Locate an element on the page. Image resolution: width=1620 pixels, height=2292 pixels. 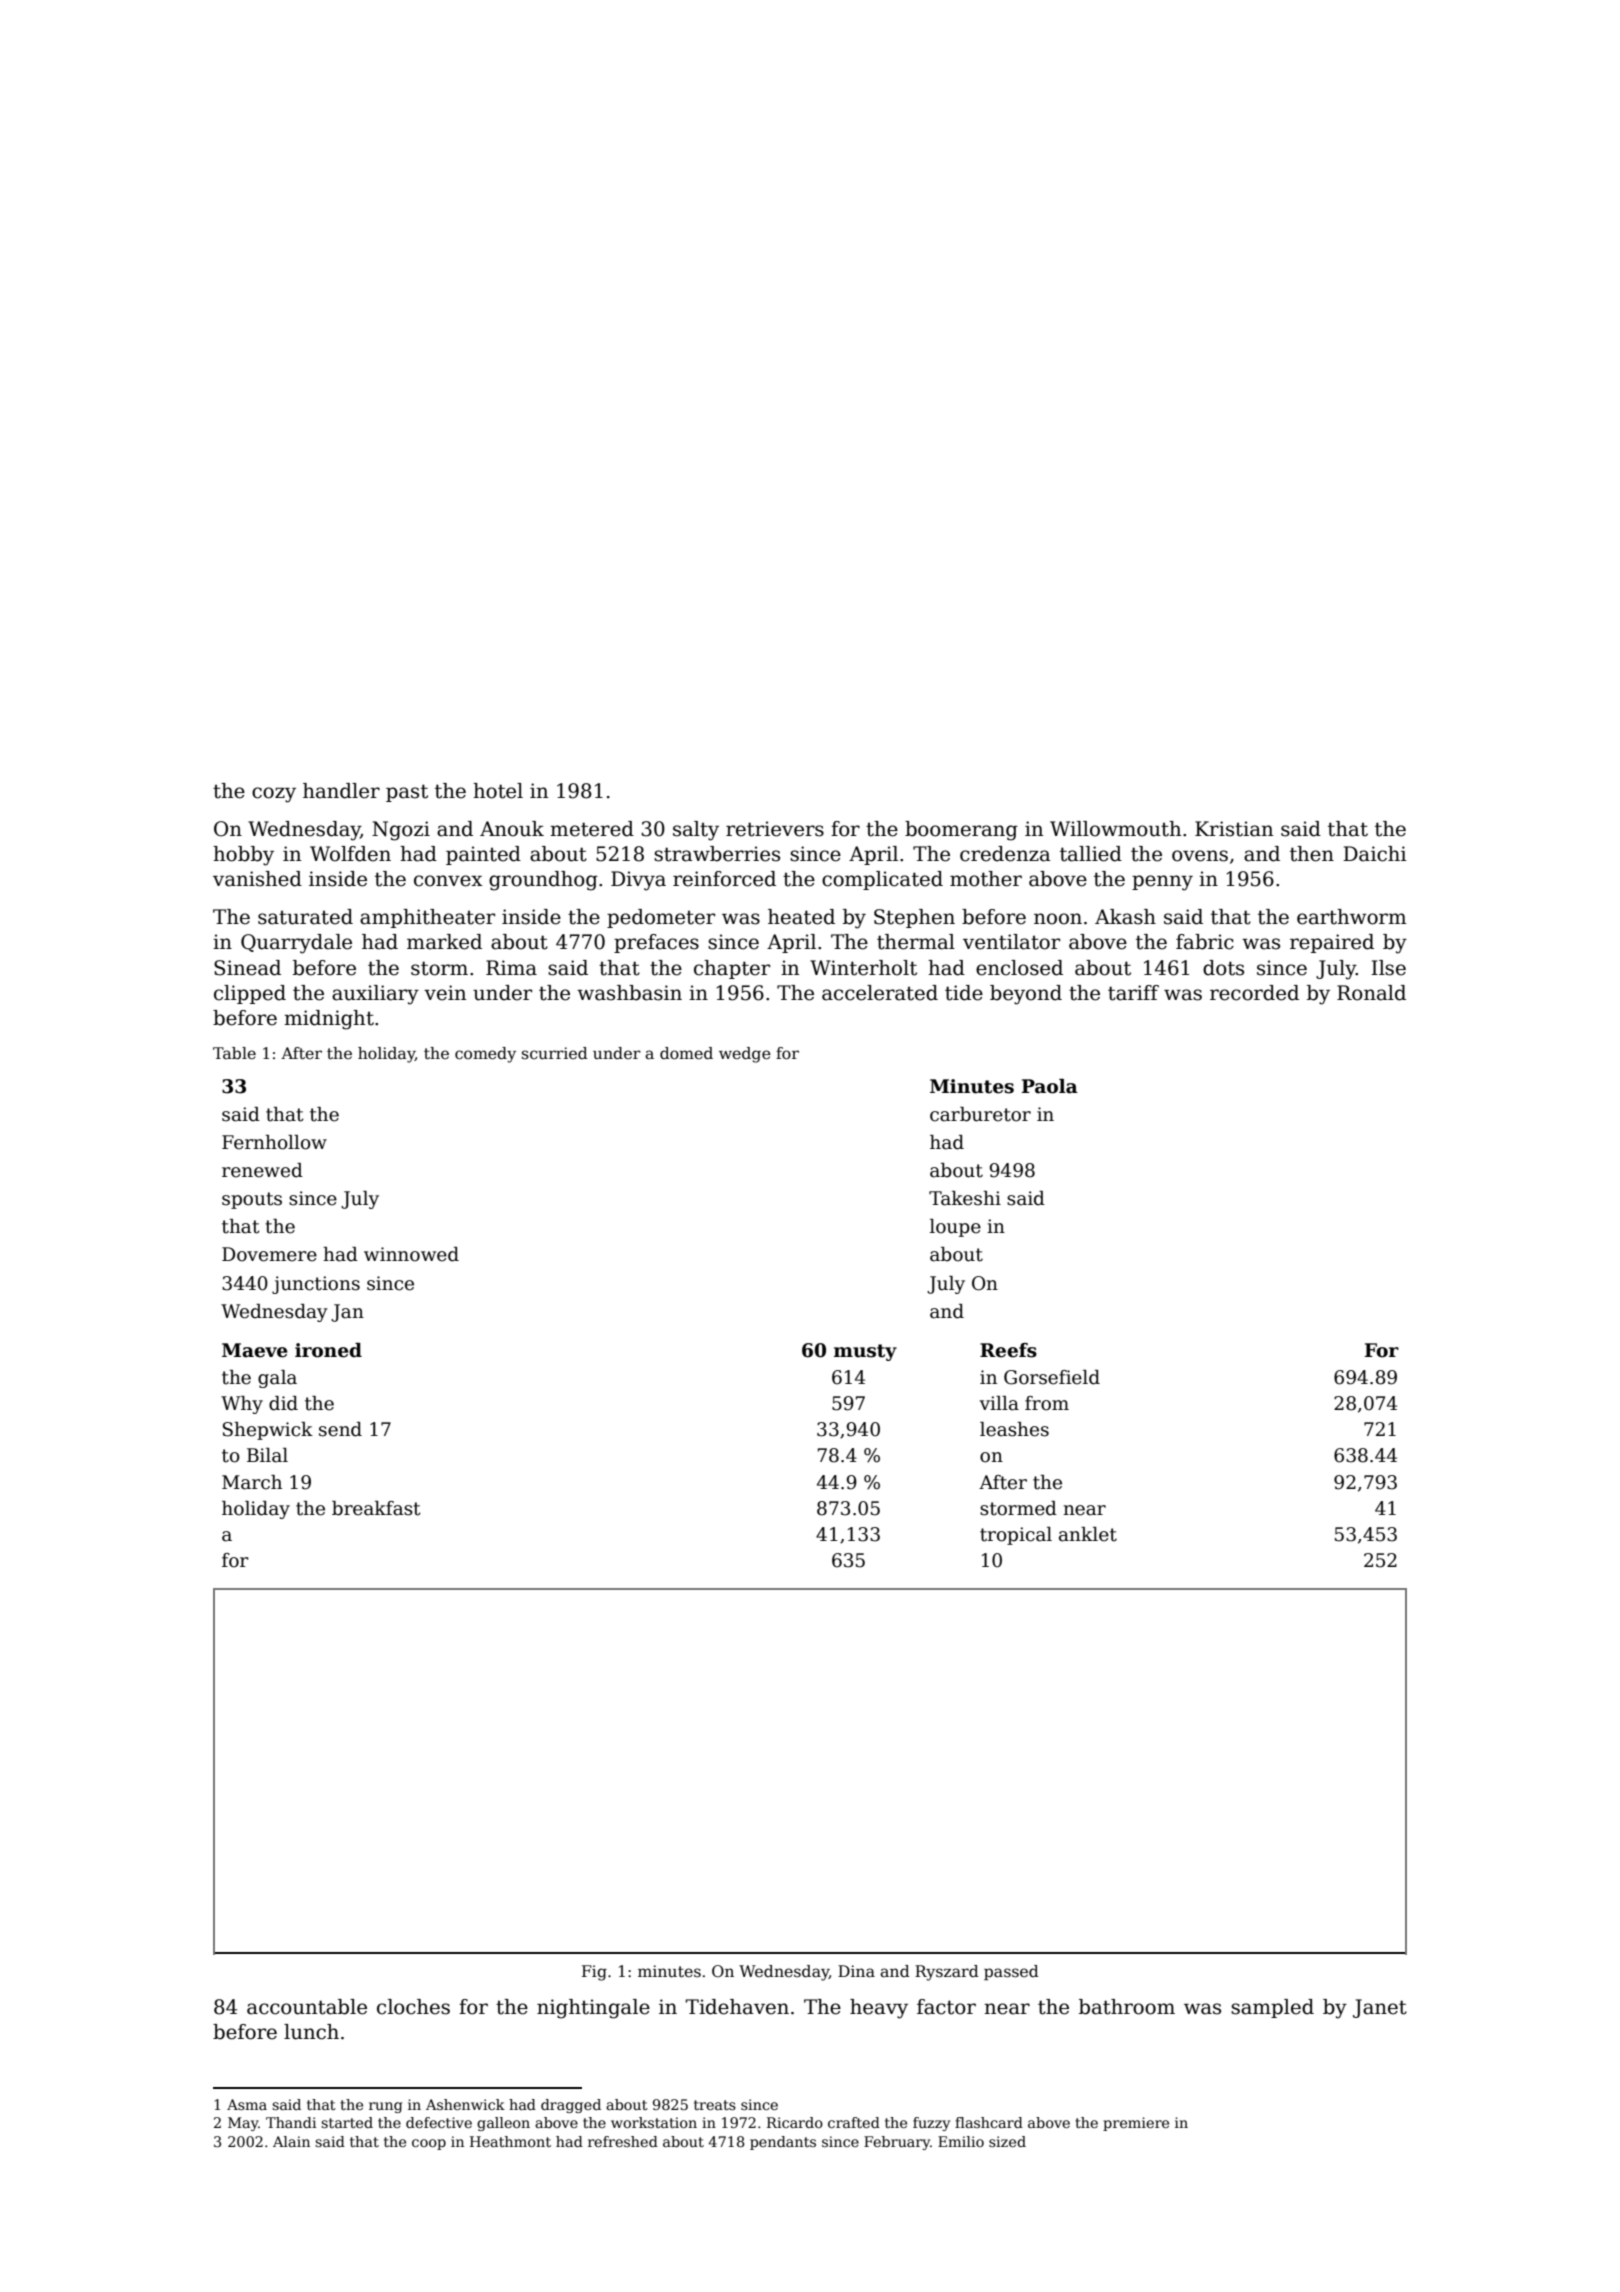
Kristian is located at coordinates (1234, 829).
